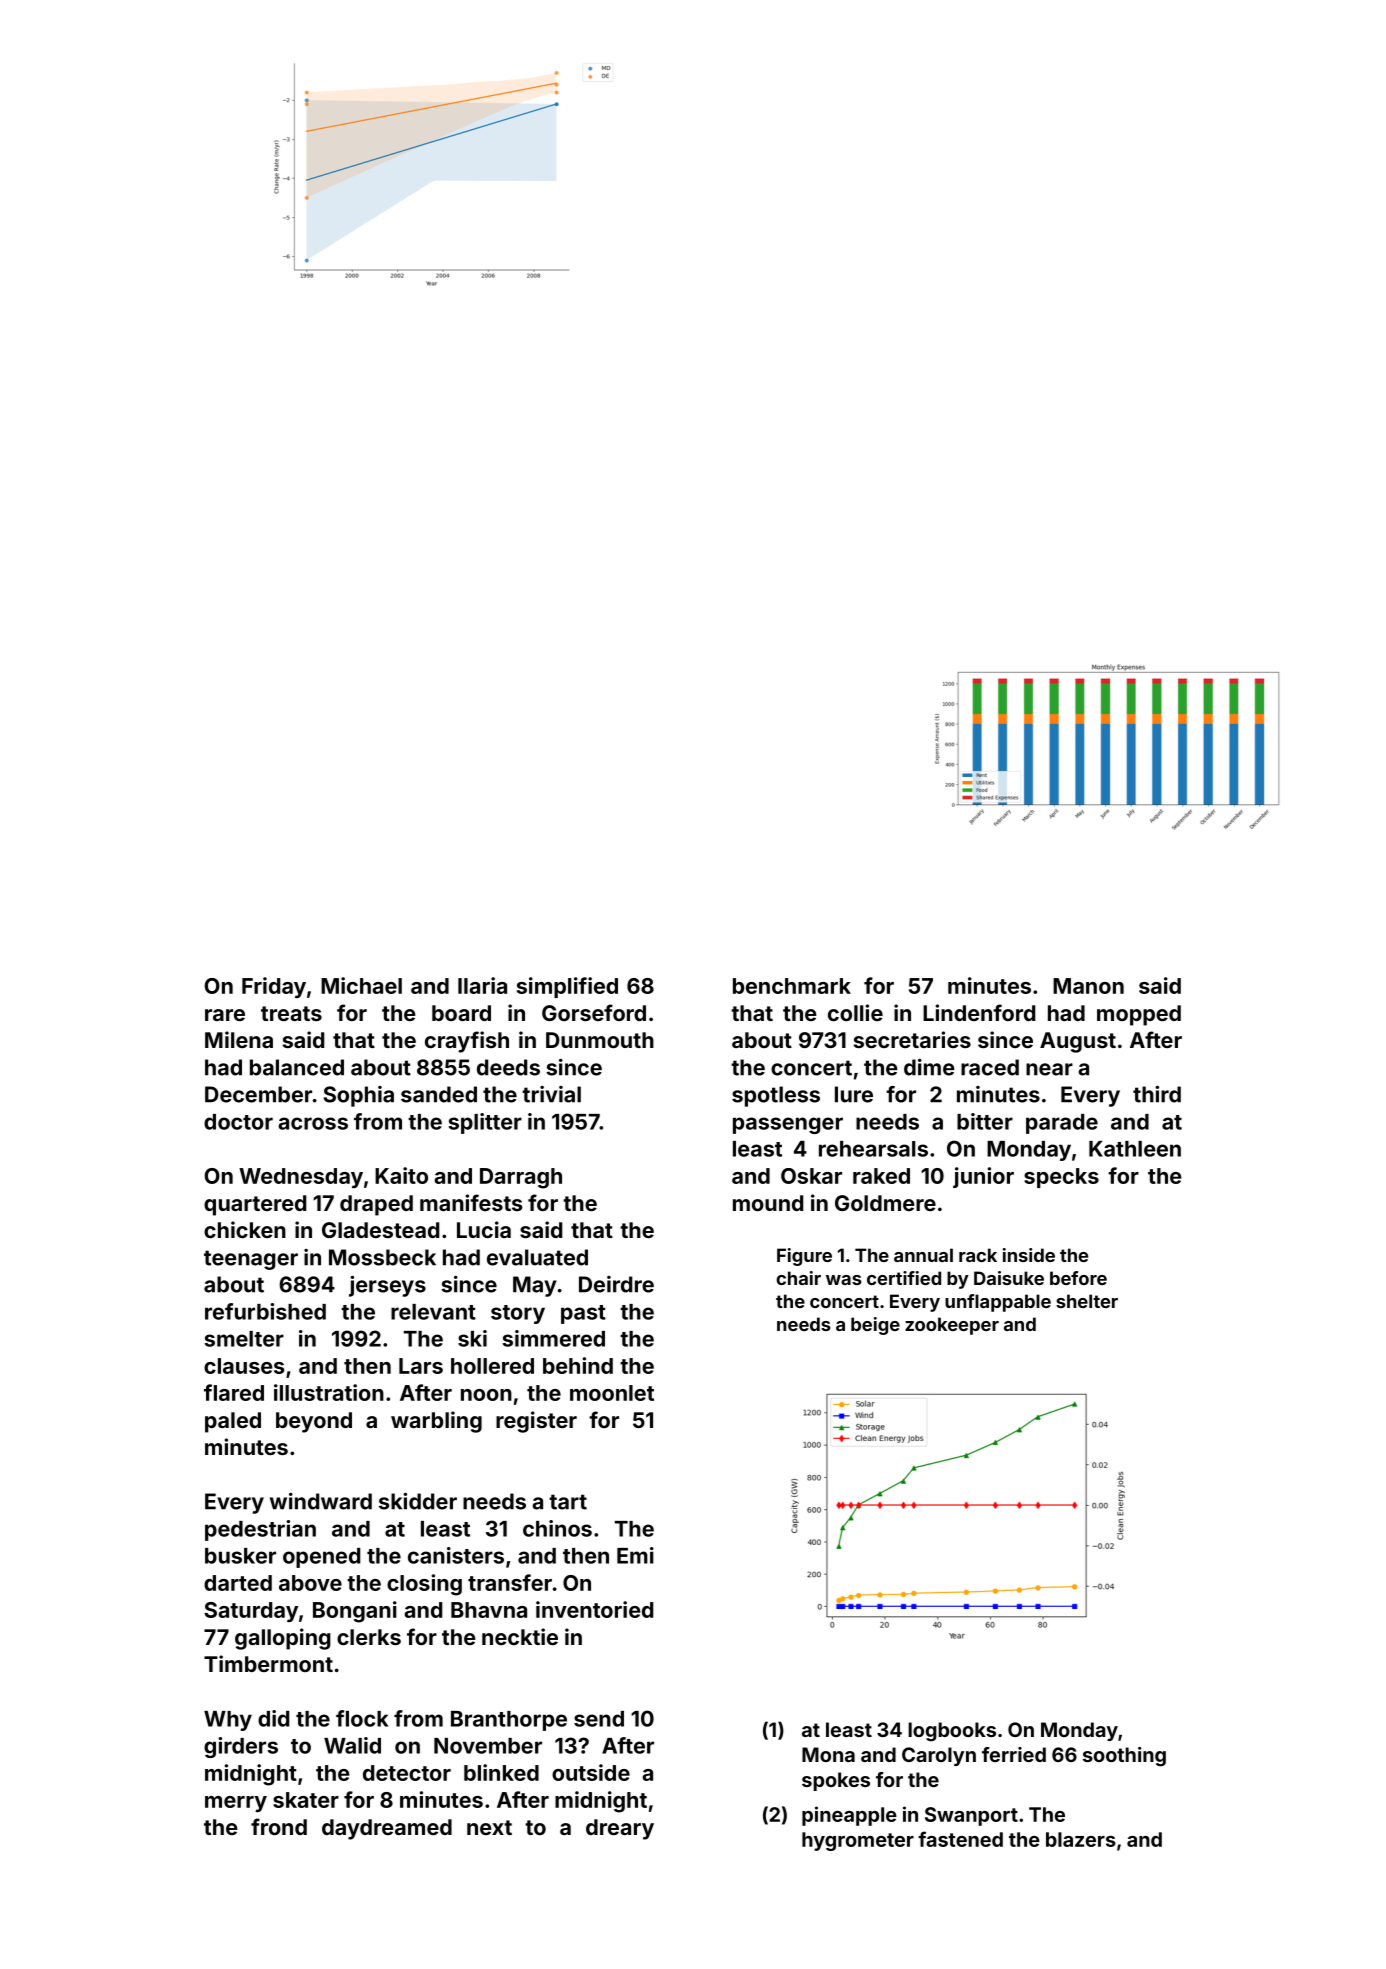 The height and width of the image is (1969, 1386). I want to click on trivial, so click(551, 1094).
